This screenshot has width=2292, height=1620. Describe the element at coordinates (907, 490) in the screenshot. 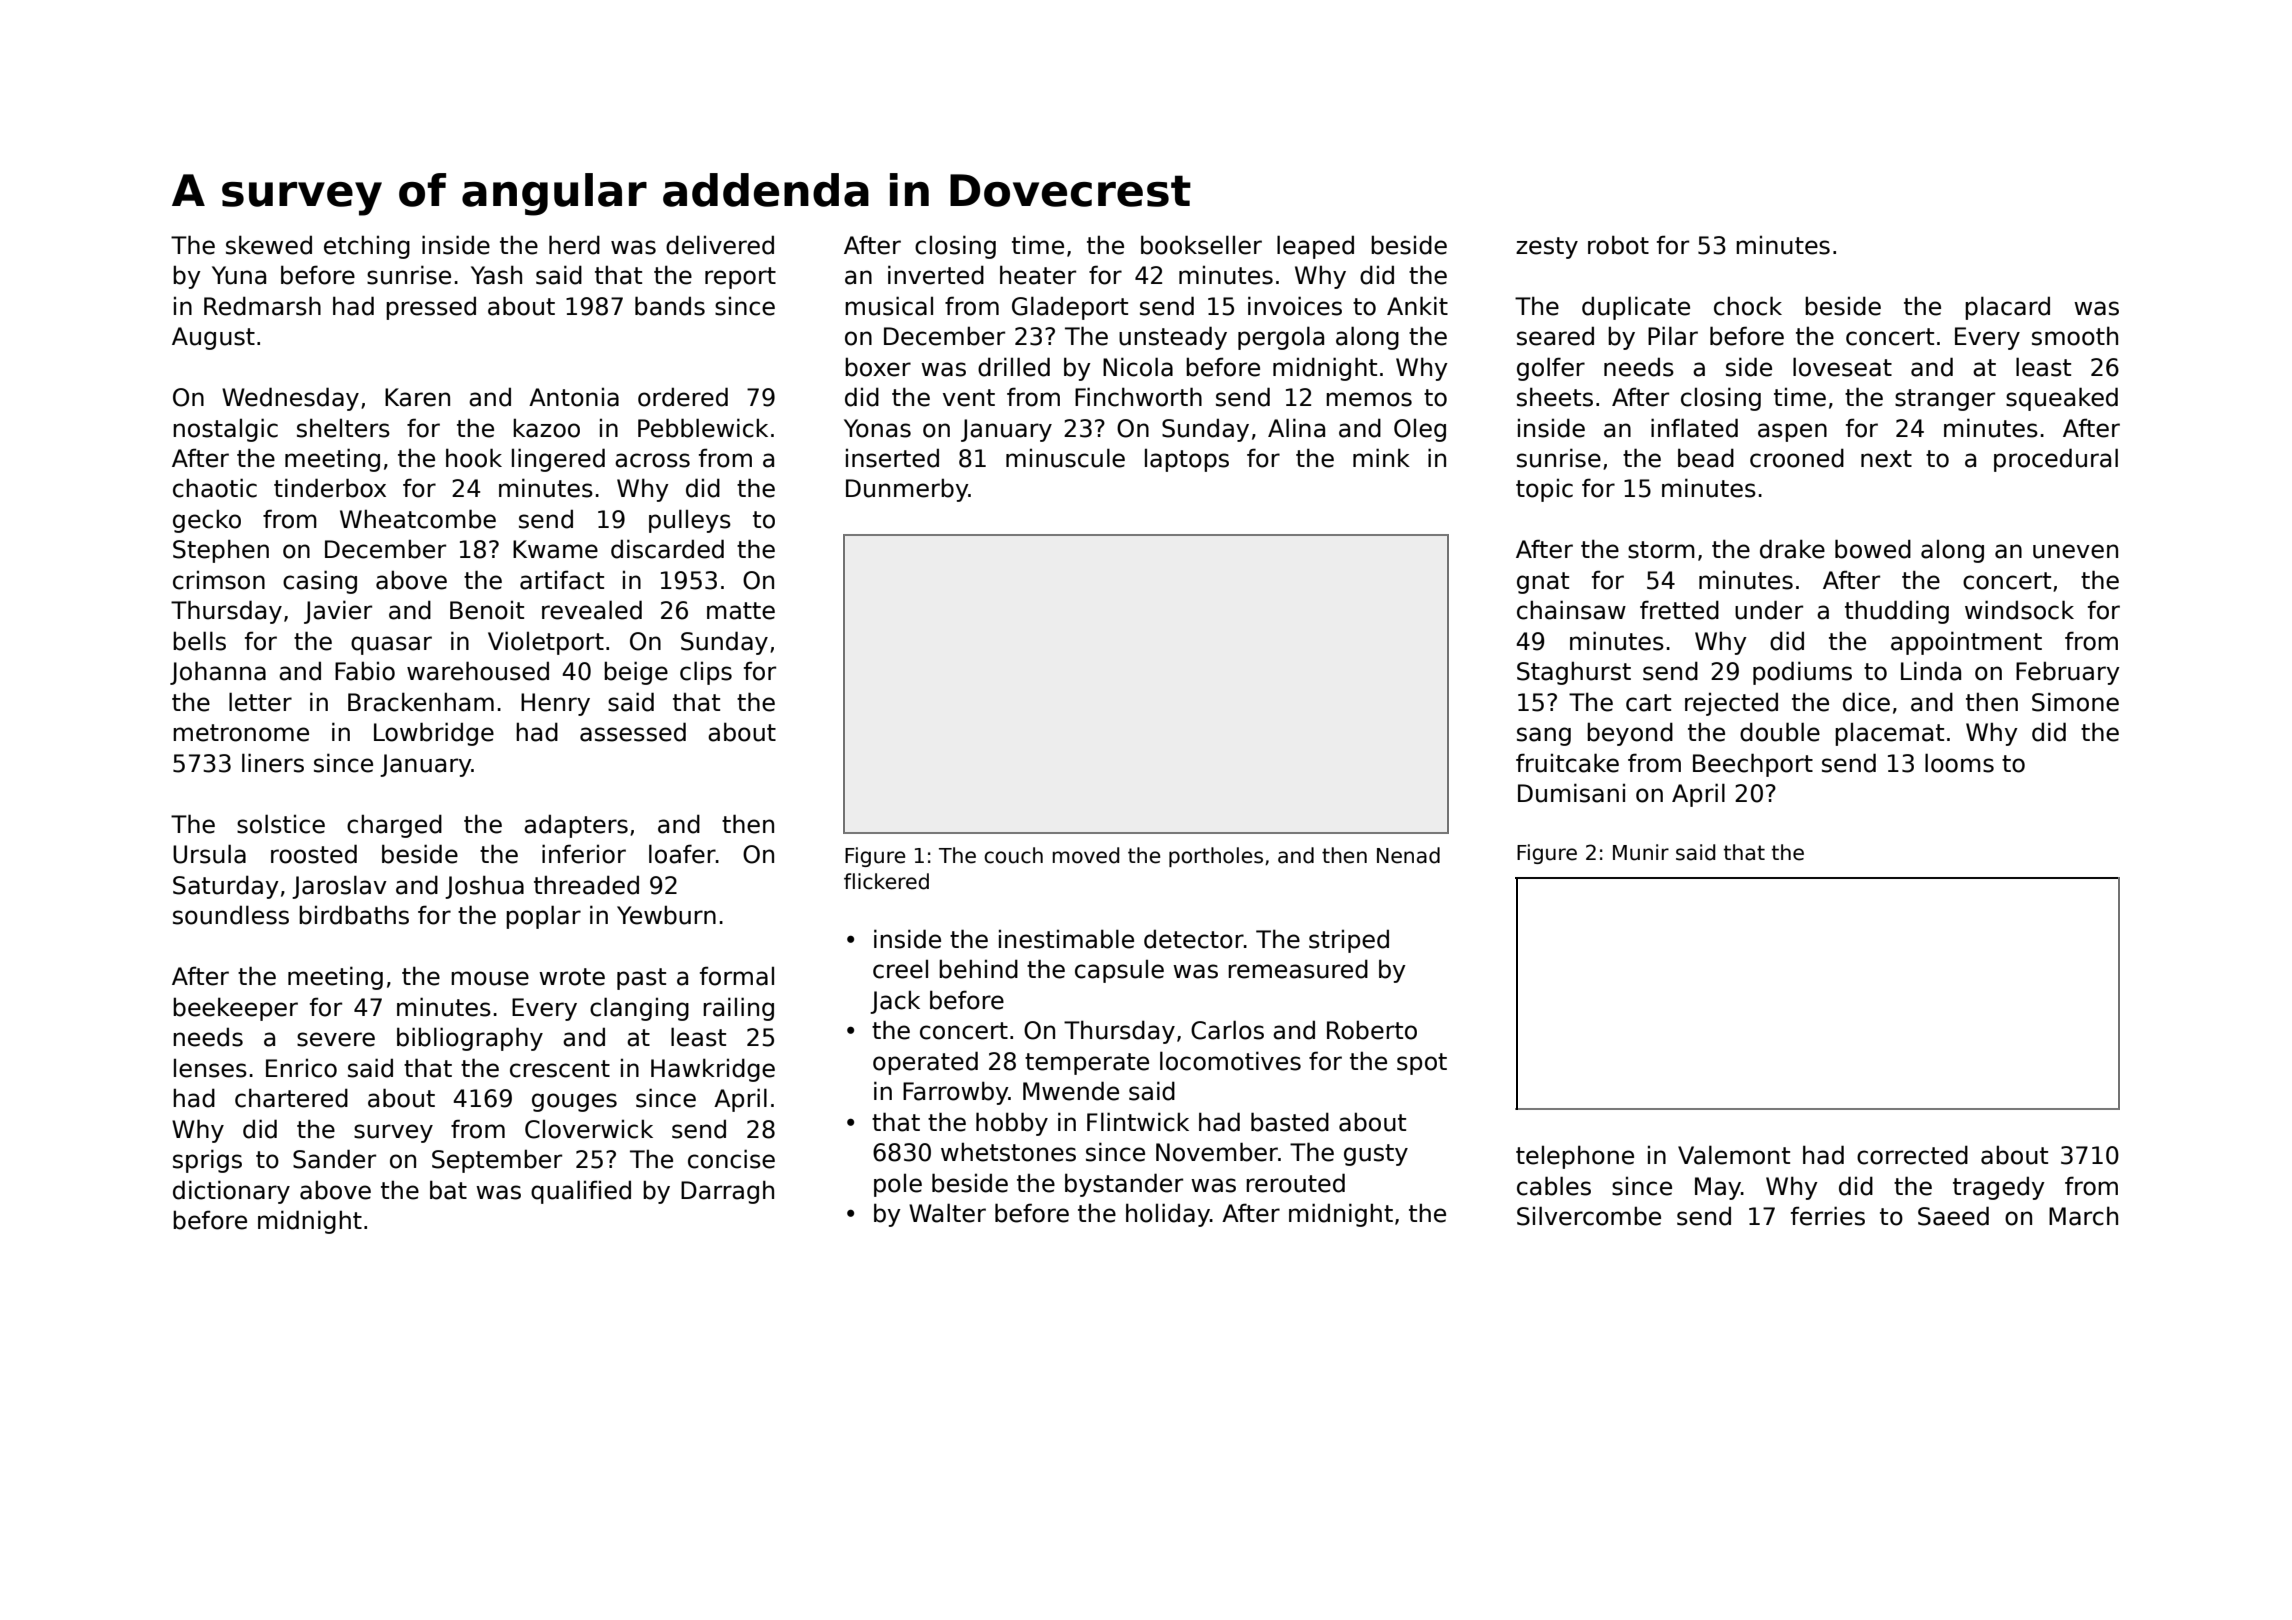

I see `Dunmerby` at that location.
